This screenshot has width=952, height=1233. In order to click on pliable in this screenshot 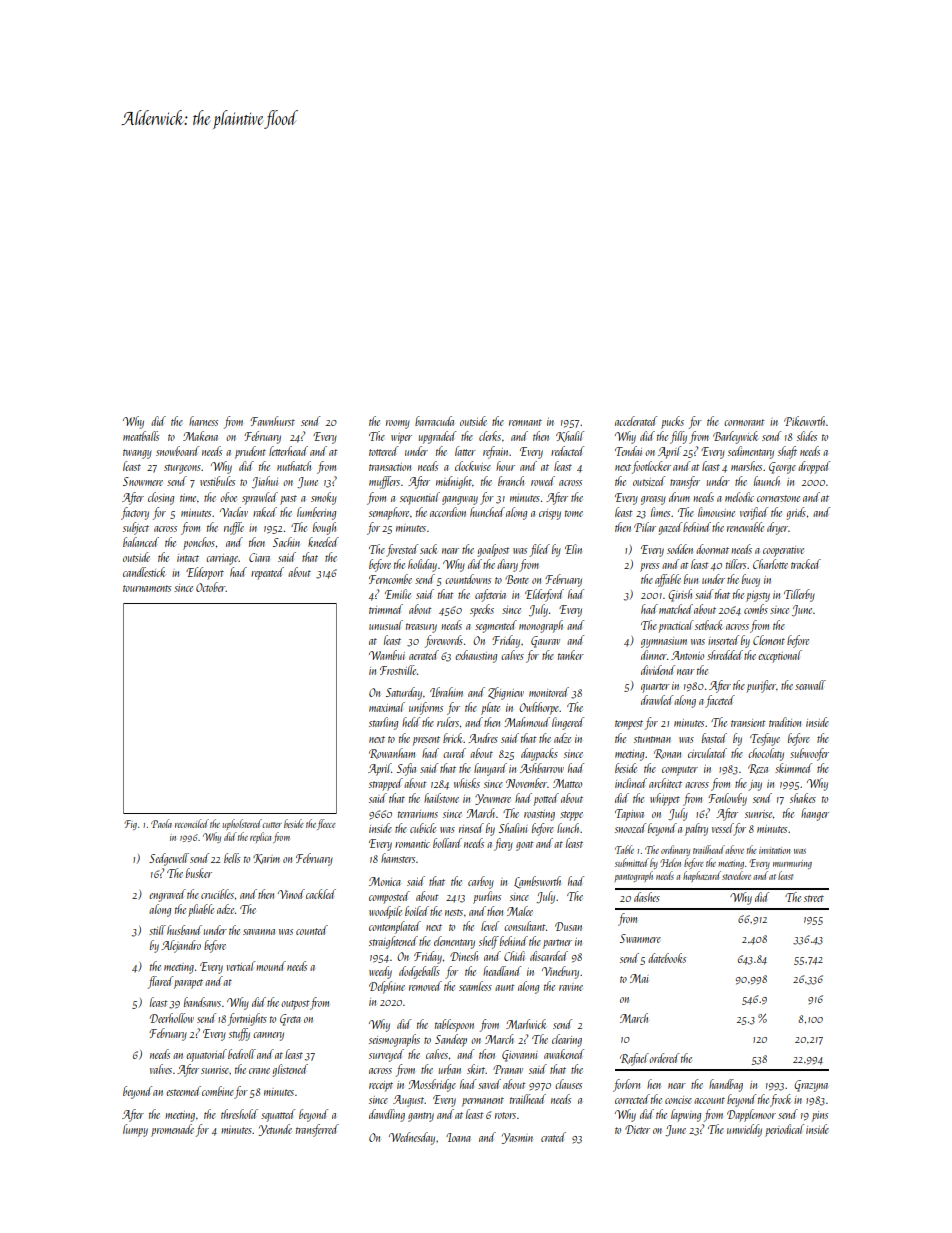, I will do `click(201, 910)`.
